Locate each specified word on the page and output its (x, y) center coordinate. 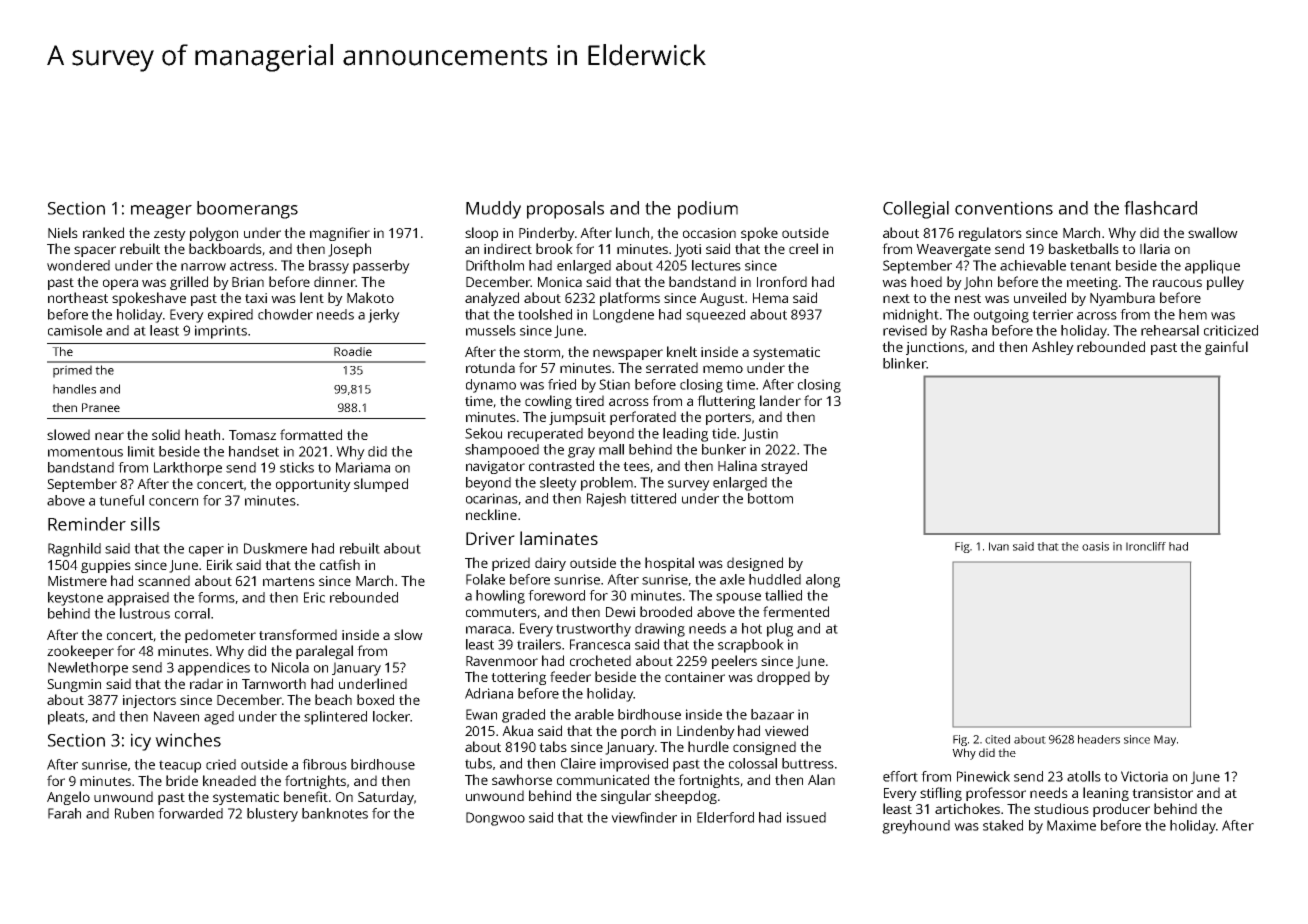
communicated (603, 779)
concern (173, 502)
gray (581, 452)
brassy (329, 267)
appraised (138, 599)
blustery (272, 815)
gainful (1226, 348)
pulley (1225, 283)
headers (1099, 739)
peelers (734, 662)
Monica (560, 282)
